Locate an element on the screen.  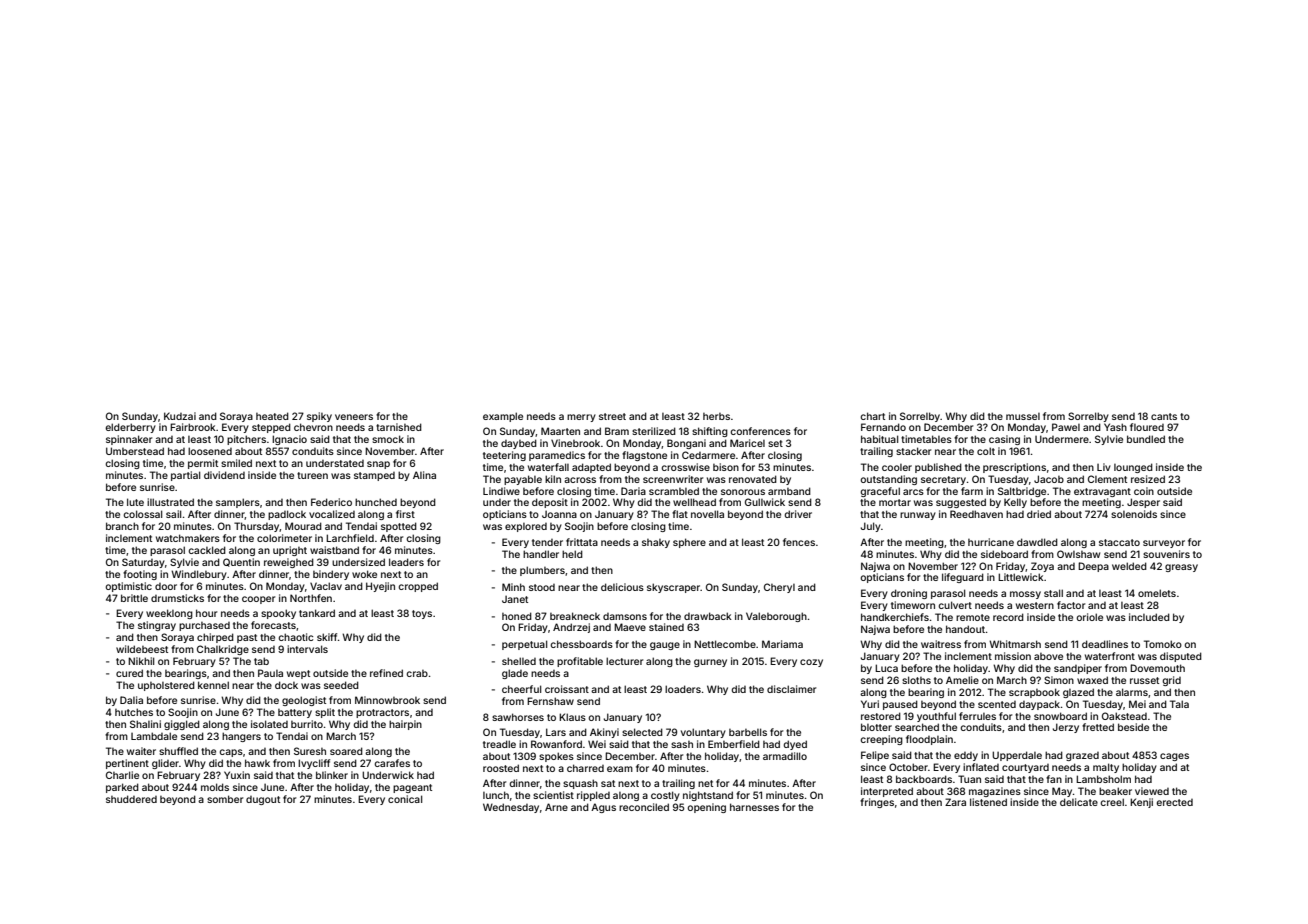
stepped is located at coordinates (271, 428).
